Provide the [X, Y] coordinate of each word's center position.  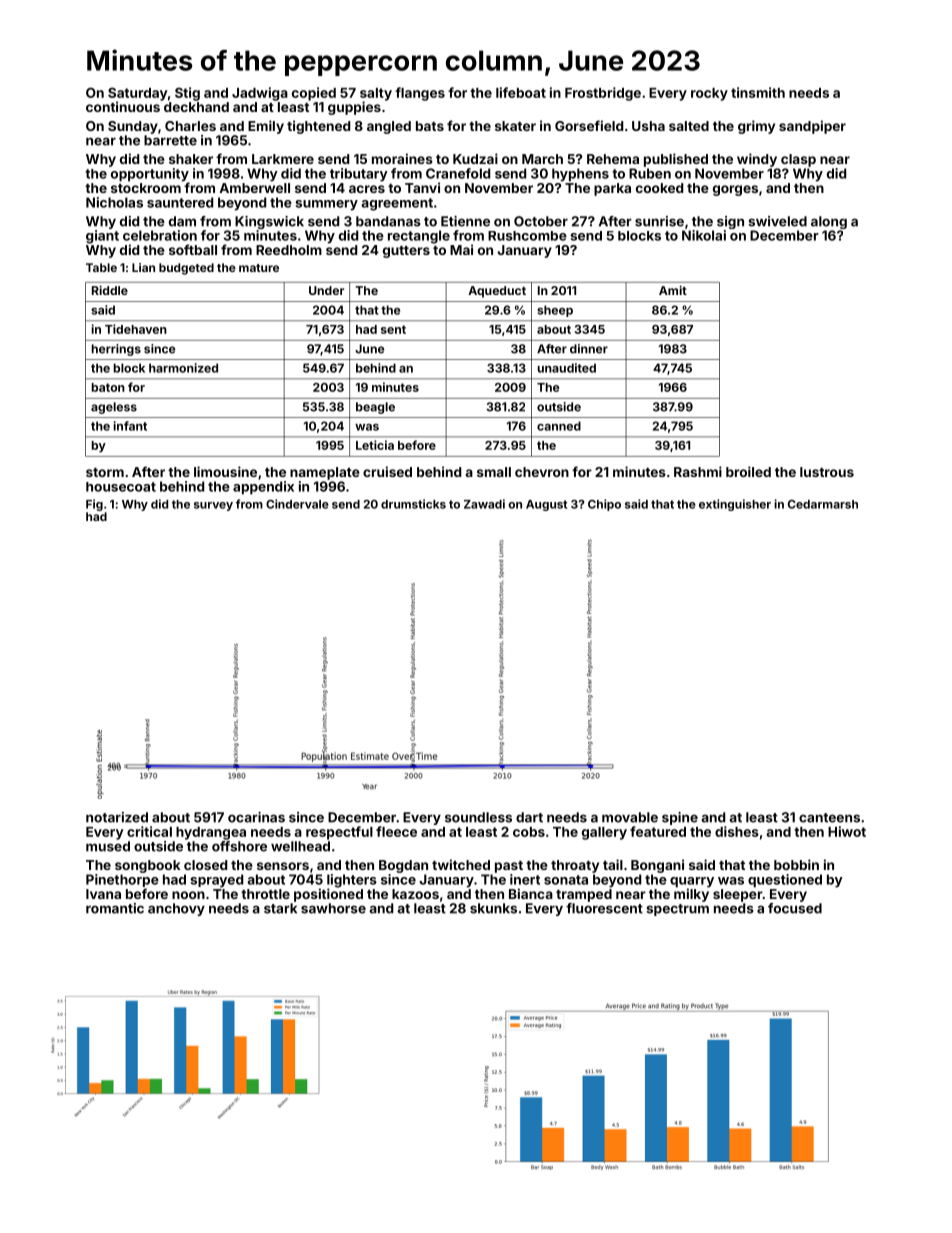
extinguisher [735, 505]
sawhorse [333, 908]
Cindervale [297, 504]
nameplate [325, 473]
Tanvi [422, 187]
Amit [673, 290]
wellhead [300, 846]
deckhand [196, 107]
